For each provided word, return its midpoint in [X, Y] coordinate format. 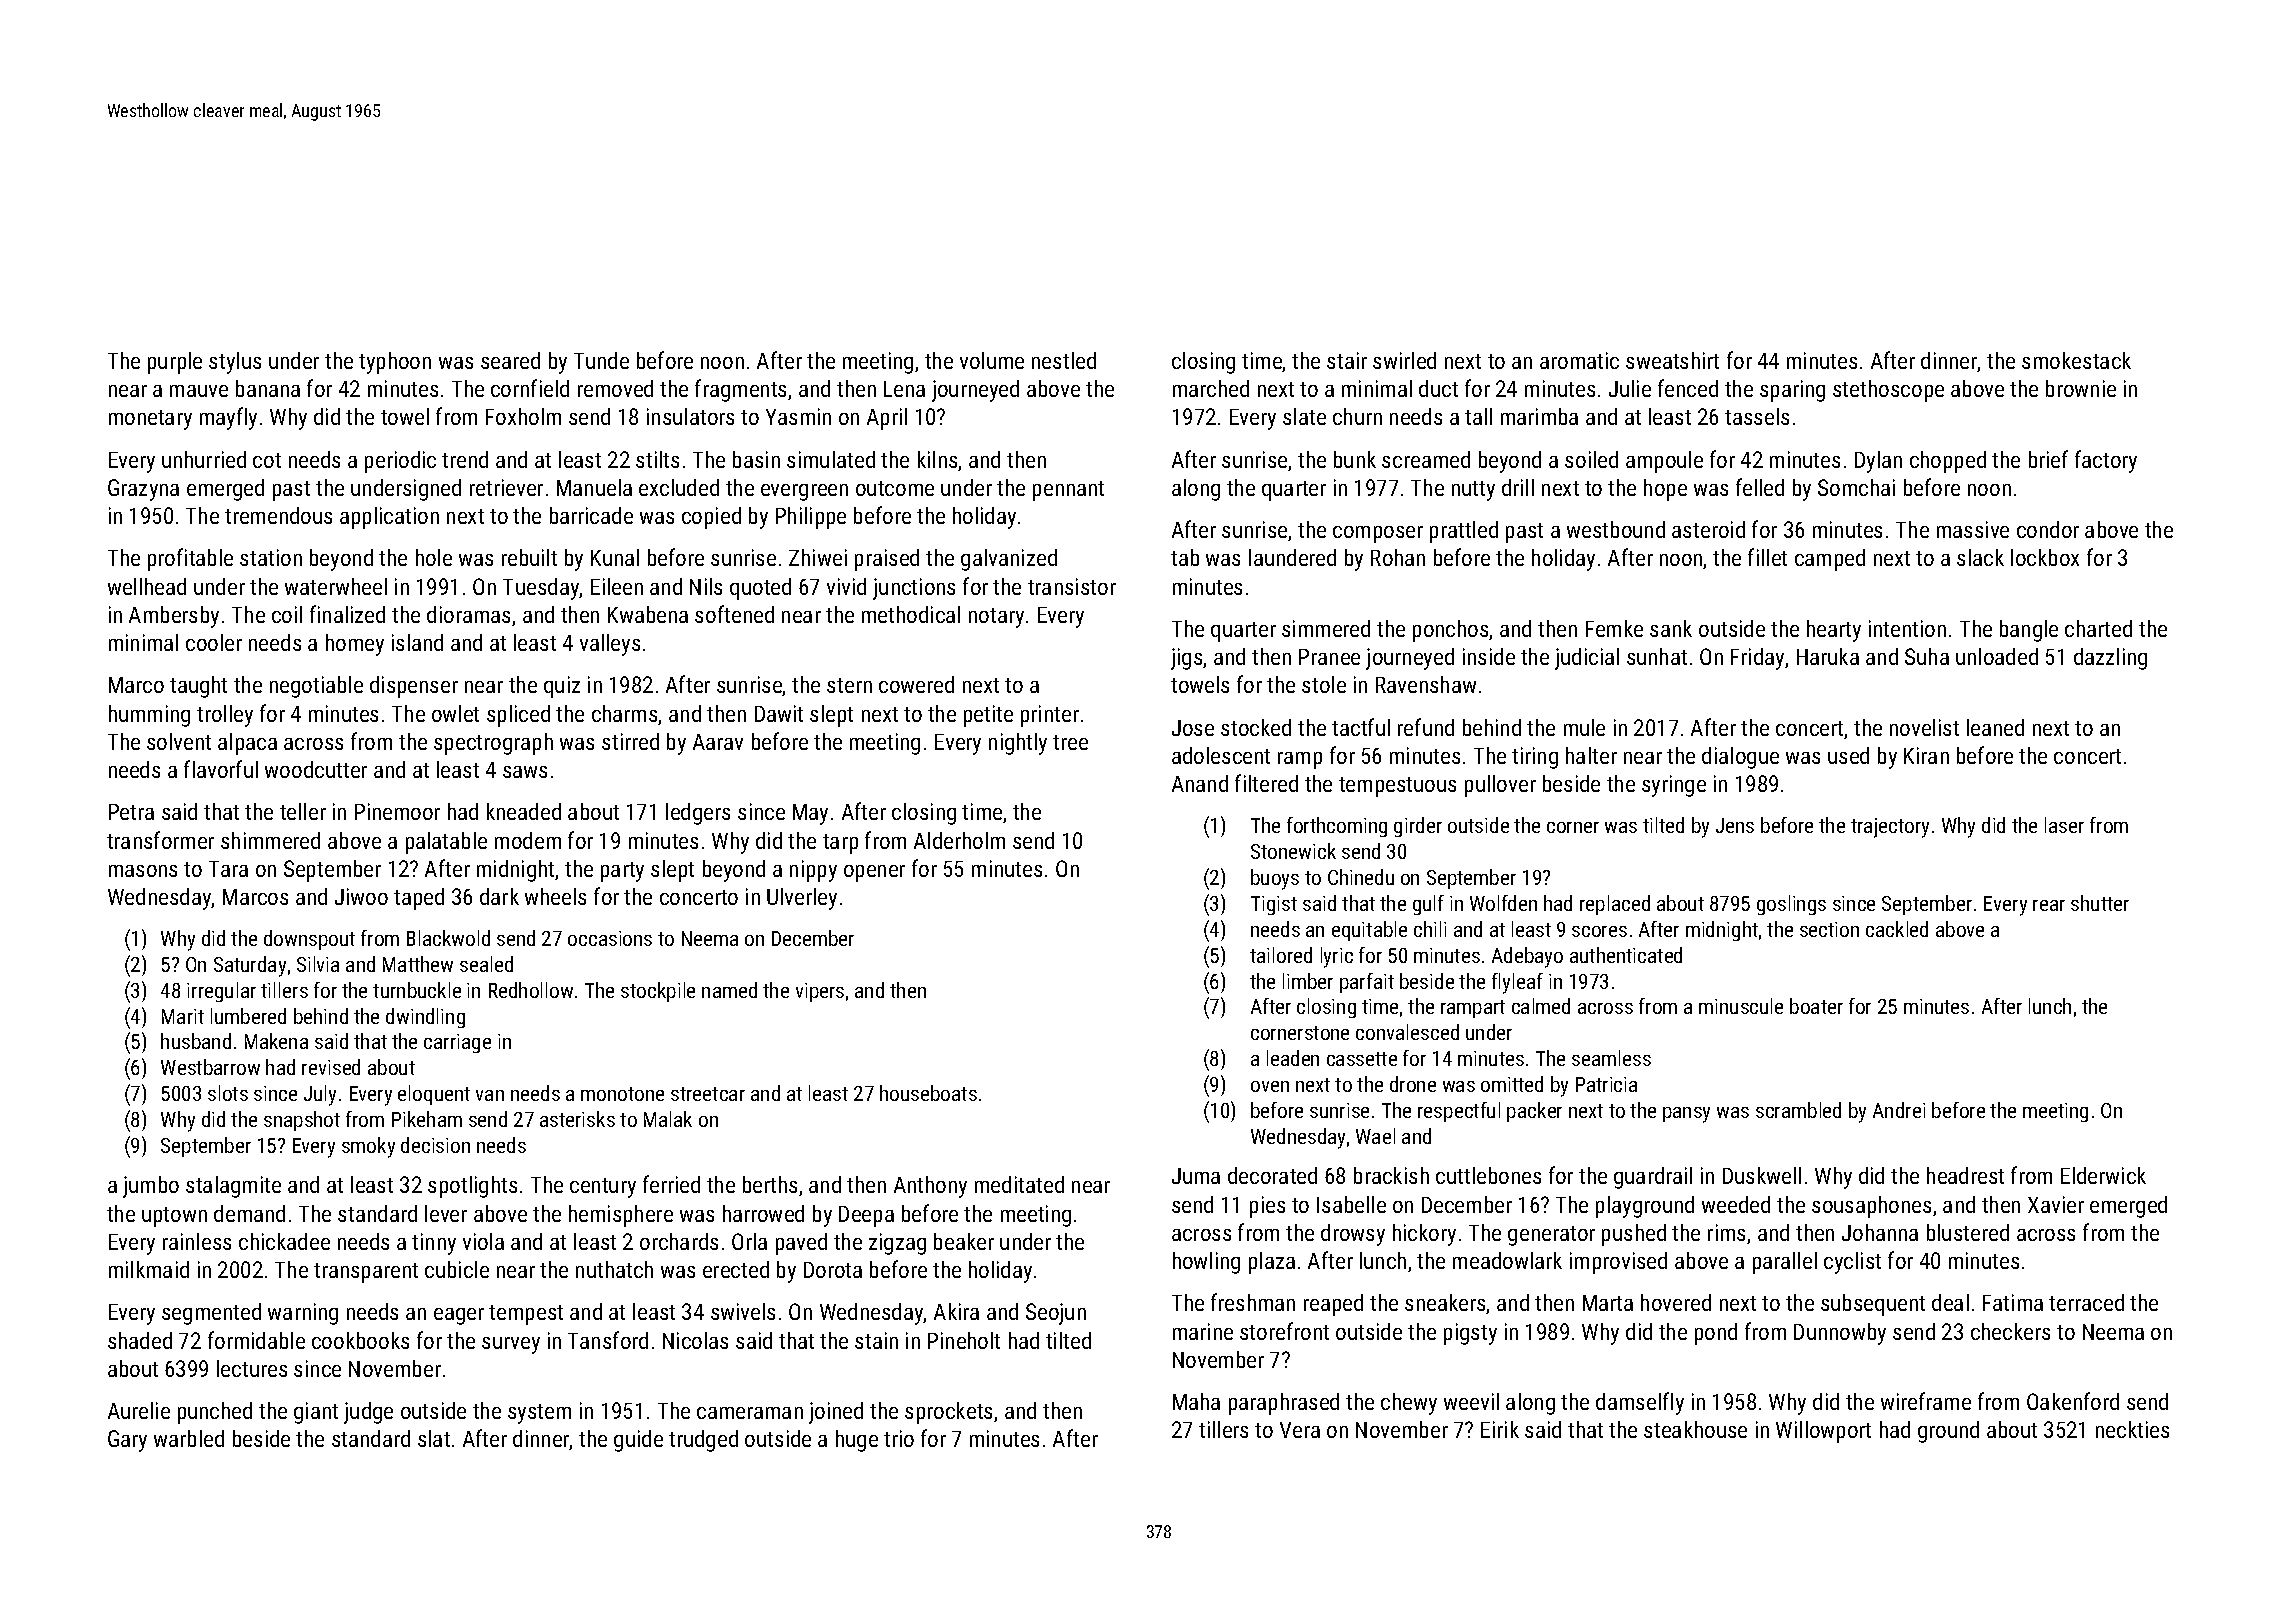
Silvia [318, 964]
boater [1816, 1006]
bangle [2029, 631]
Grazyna [143, 490]
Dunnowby [1840, 1334]
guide [638, 1441]
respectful [1459, 1112]
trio [899, 1438]
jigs [1186, 659]
